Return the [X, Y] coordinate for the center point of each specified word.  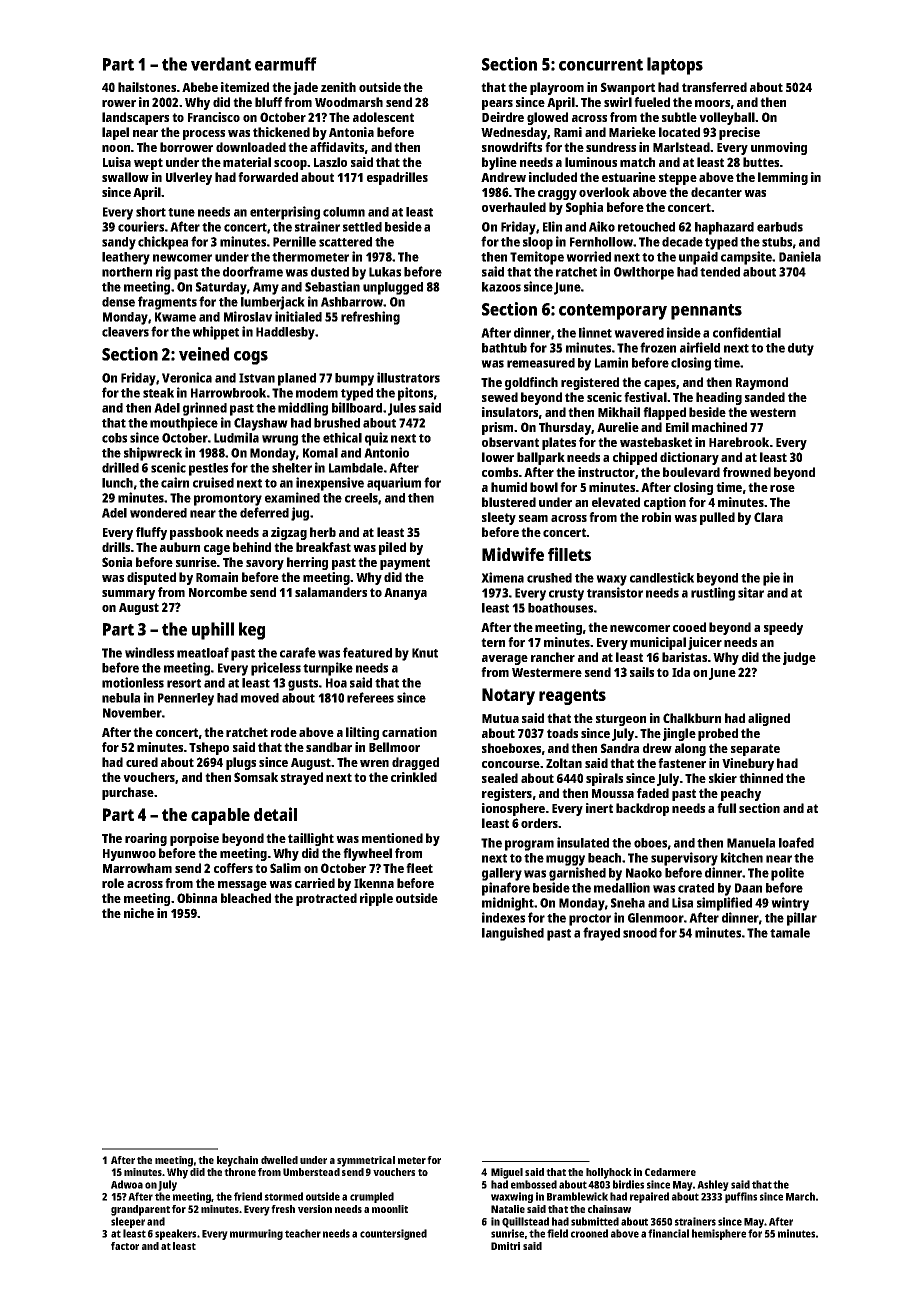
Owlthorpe [644, 273]
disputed [151, 578]
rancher [553, 657]
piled [392, 548]
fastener [682, 763]
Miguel [507, 1173]
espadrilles [397, 178]
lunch [117, 483]
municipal [658, 643]
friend [248, 1196]
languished [513, 934]
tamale [790, 933]
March [800, 1196]
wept [148, 164]
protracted [326, 899]
